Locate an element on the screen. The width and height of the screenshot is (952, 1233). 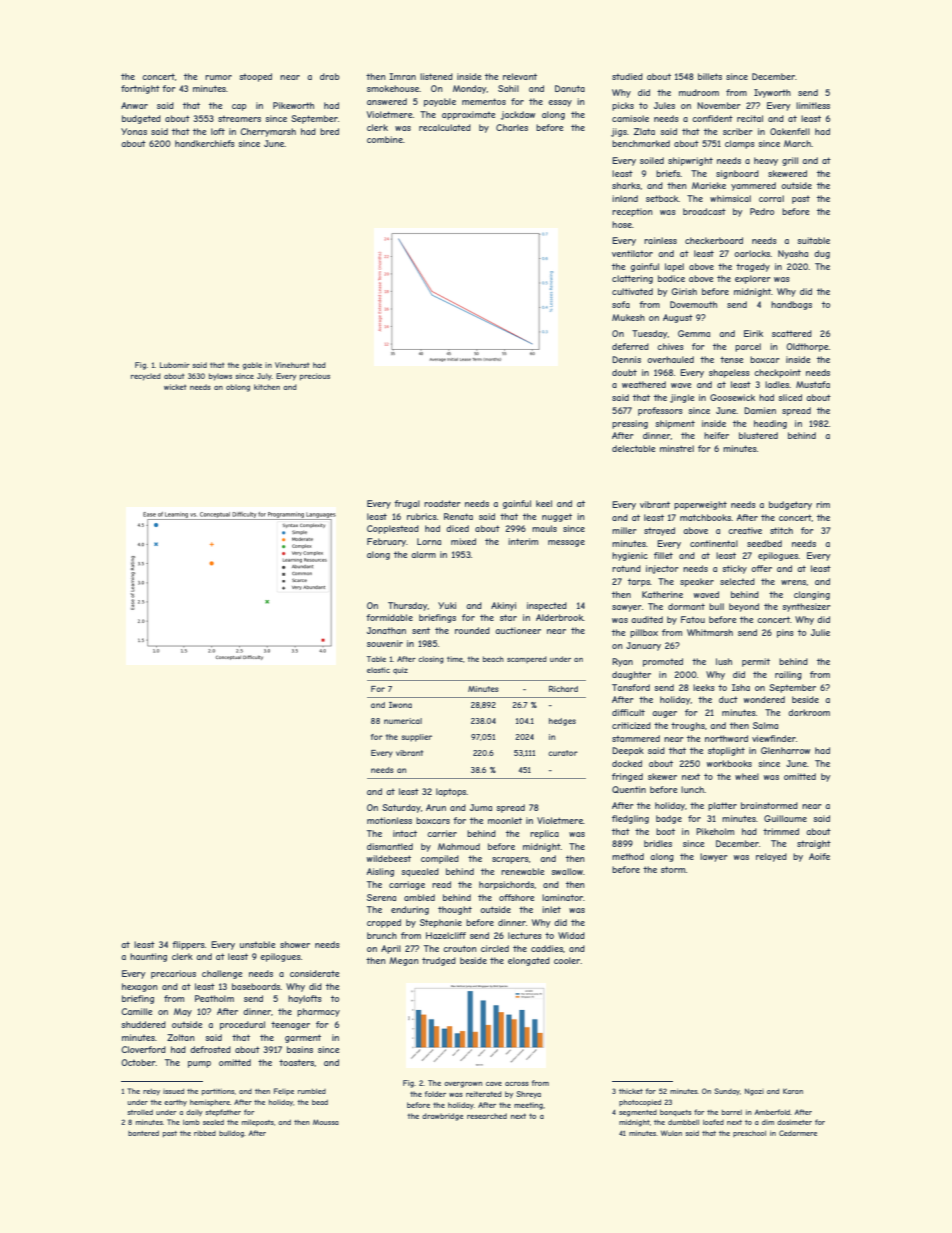
billets is located at coordinates (710, 76).
